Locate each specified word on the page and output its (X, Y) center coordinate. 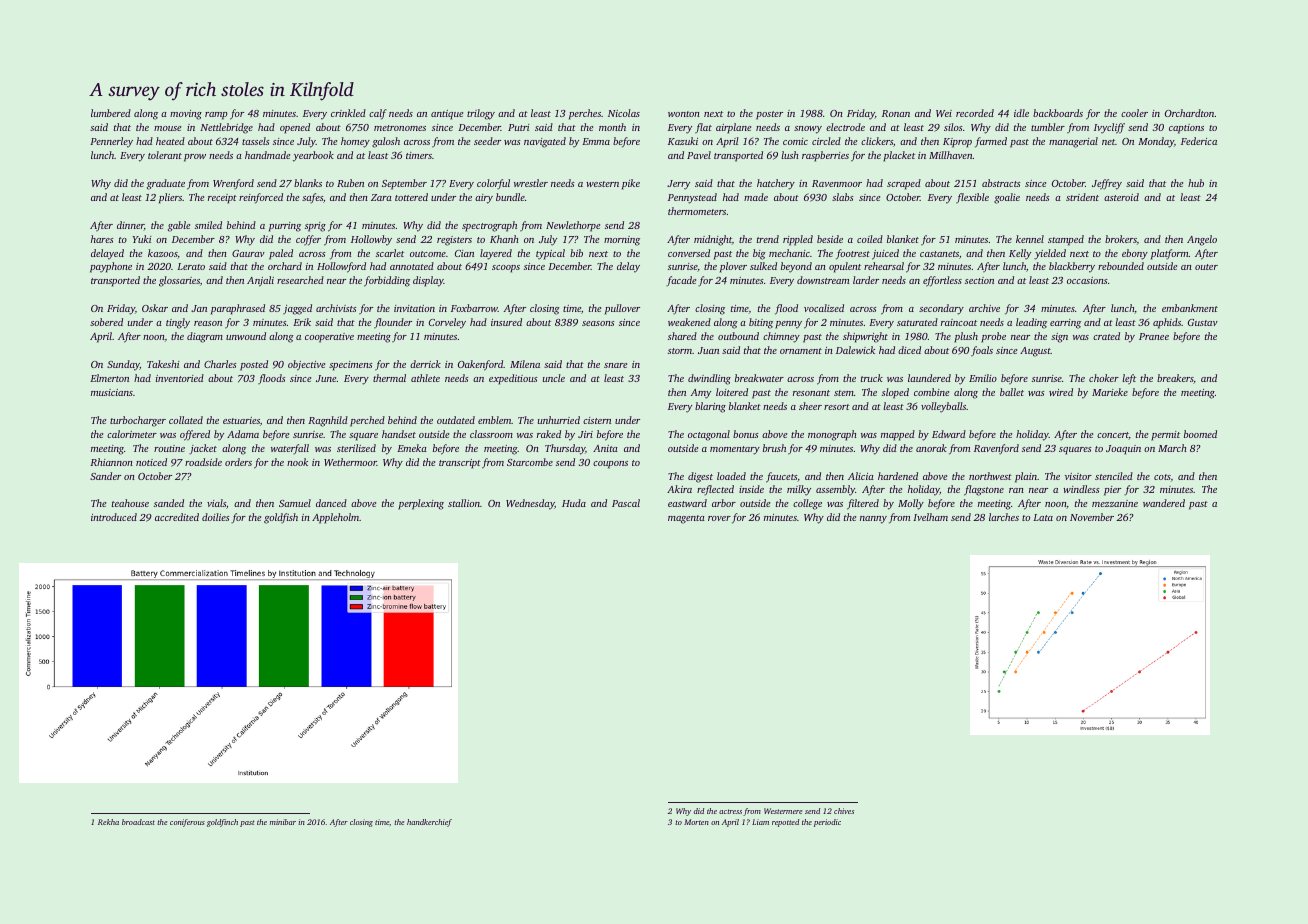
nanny (873, 520)
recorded (975, 113)
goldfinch (222, 823)
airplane (733, 128)
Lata (1043, 517)
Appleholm (335, 518)
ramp (216, 116)
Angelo (1202, 240)
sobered (106, 322)
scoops (506, 269)
